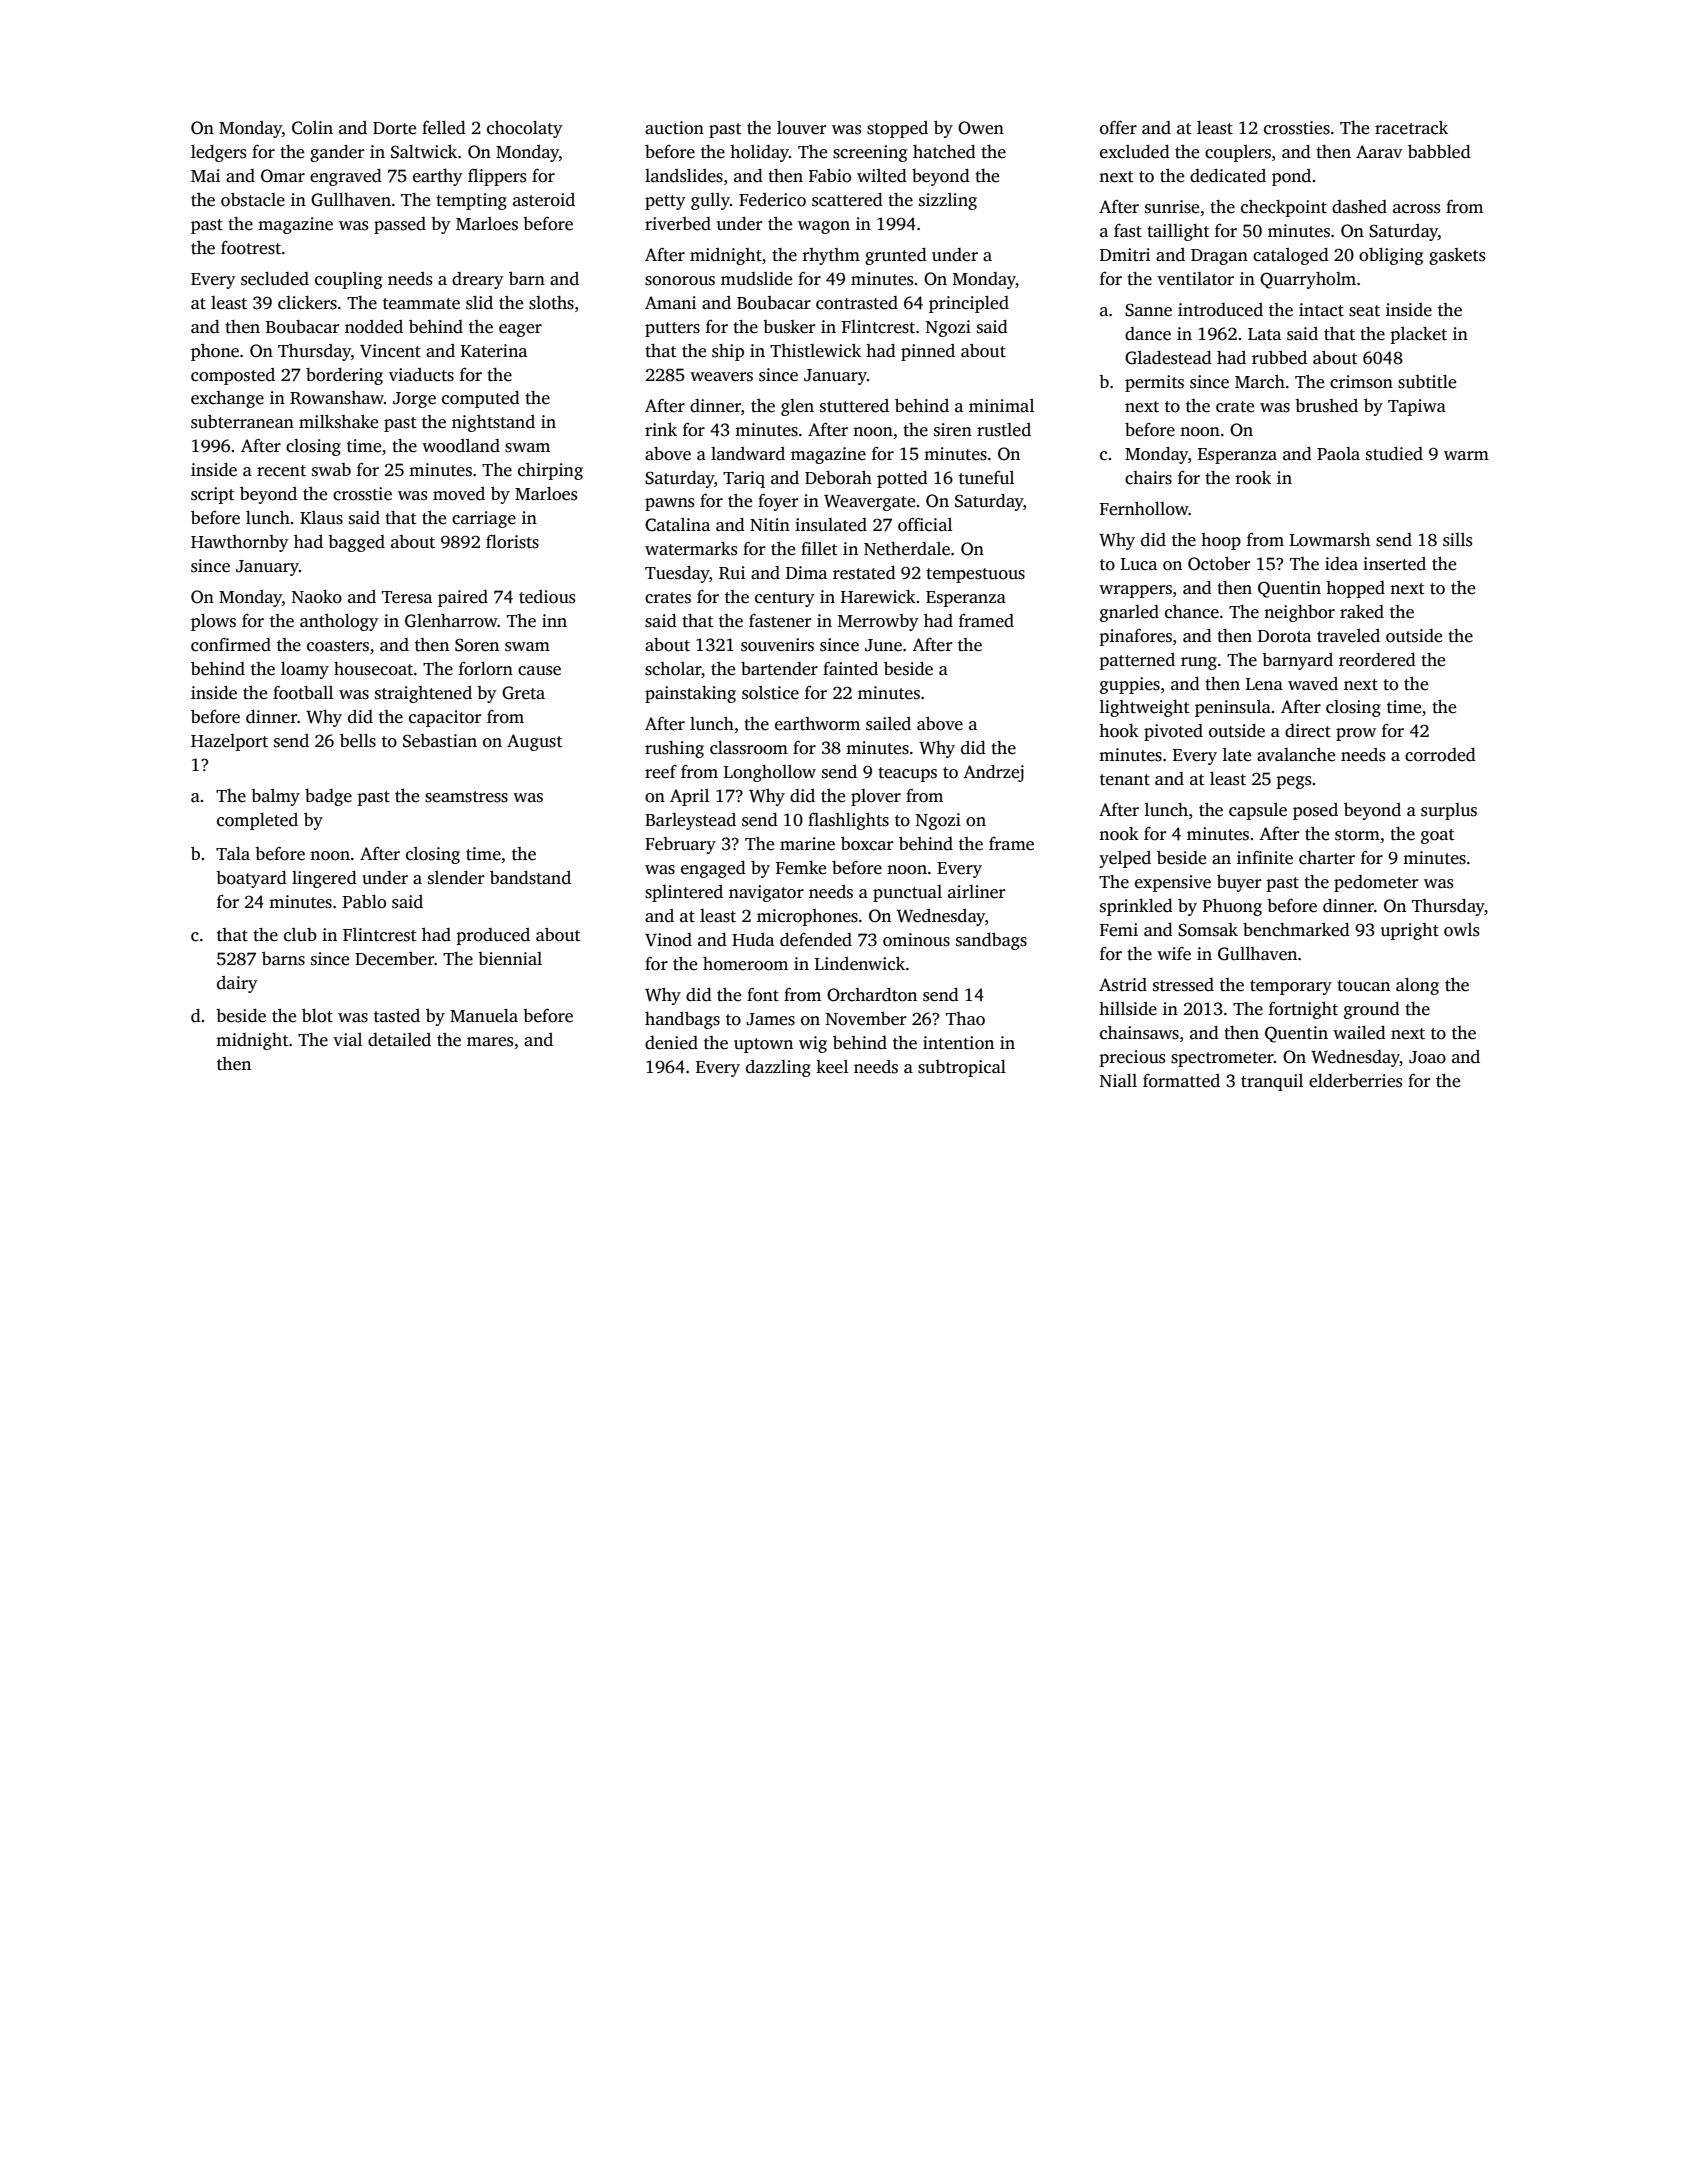 This document has width=1683, height=2178. I want to click on lightweight, so click(1145, 708).
